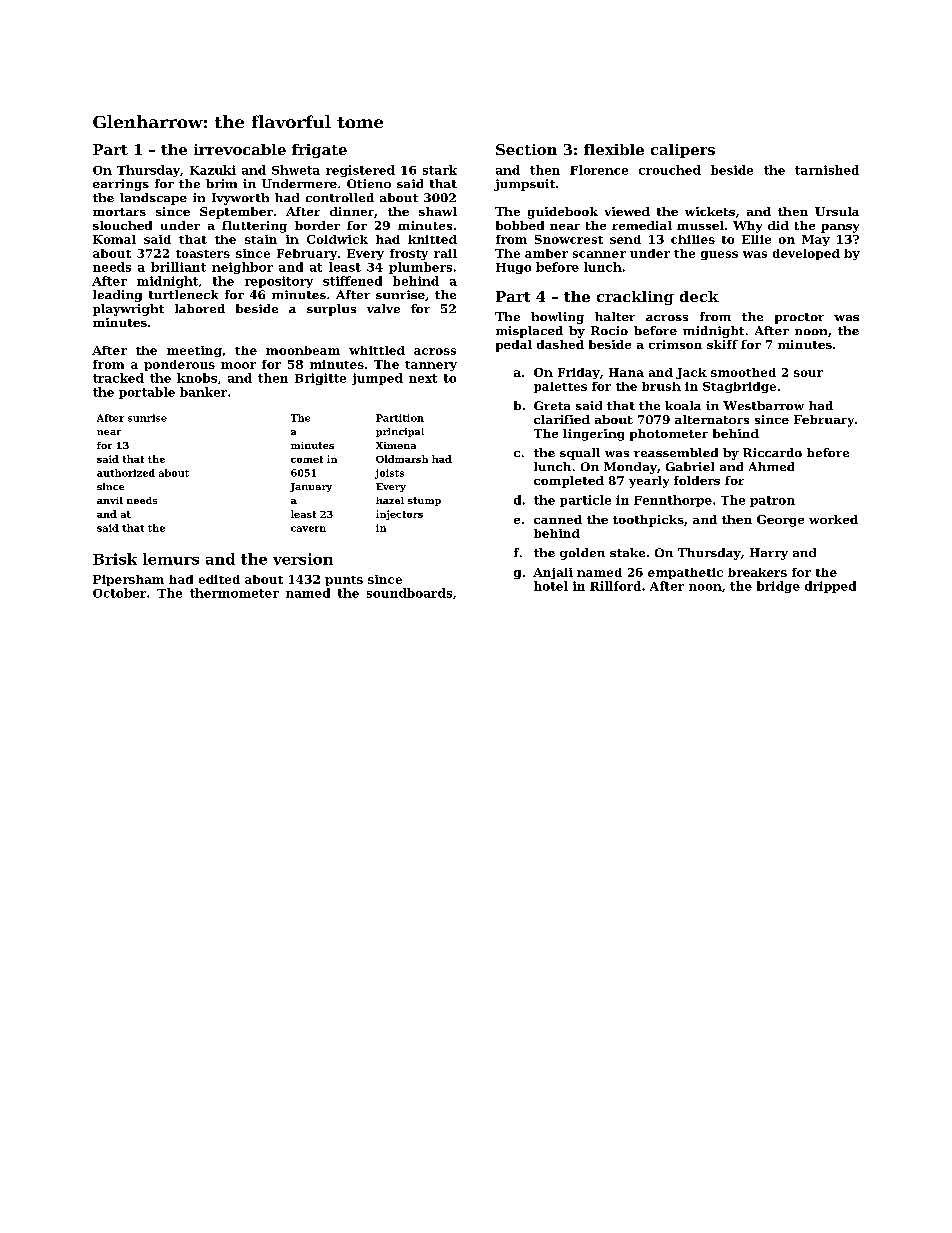 This screenshot has width=952, height=1233. What do you see at coordinates (806, 254) in the screenshot?
I see `developed` at bounding box center [806, 254].
